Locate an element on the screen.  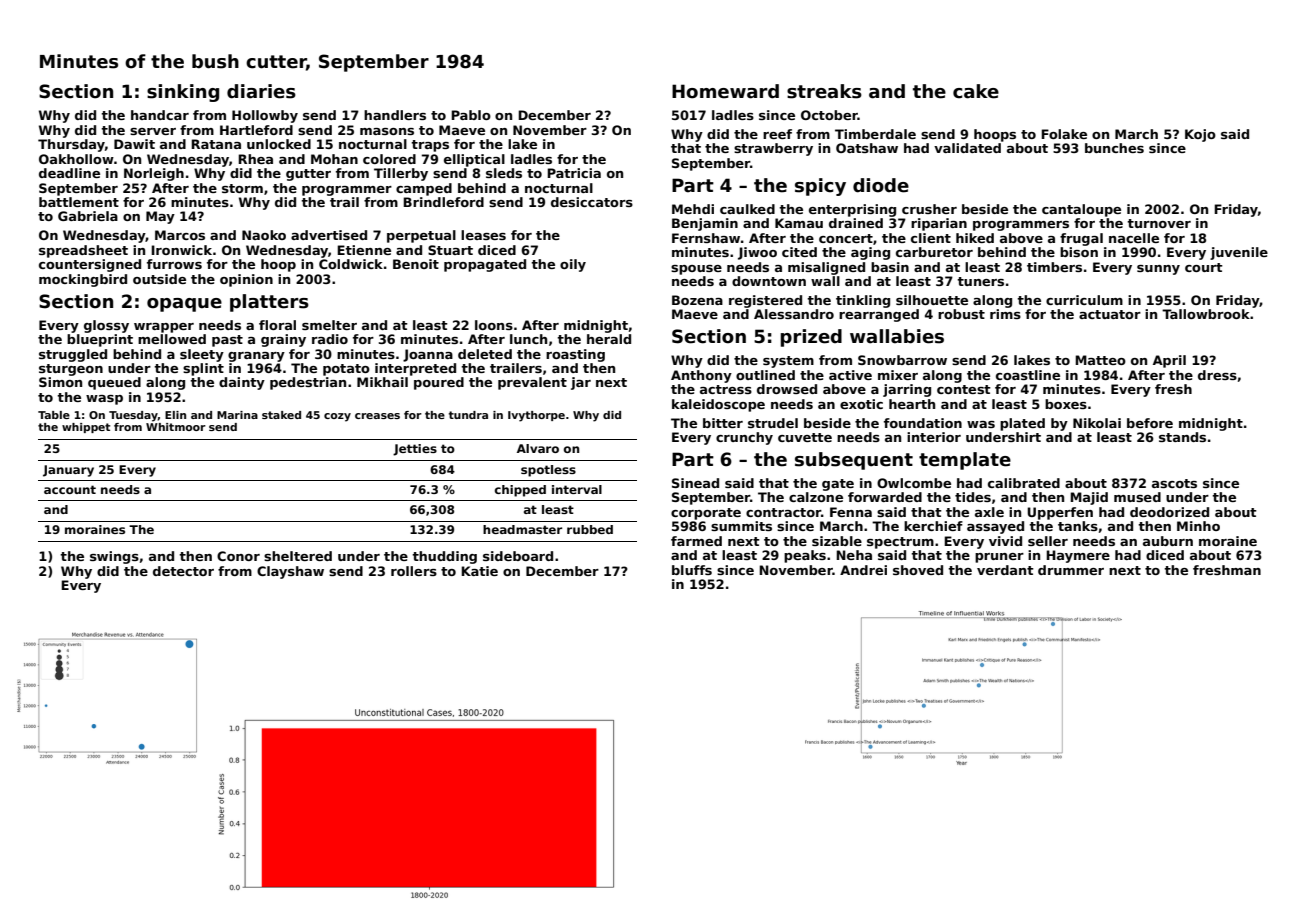
nacelle is located at coordinates (1134, 238).
